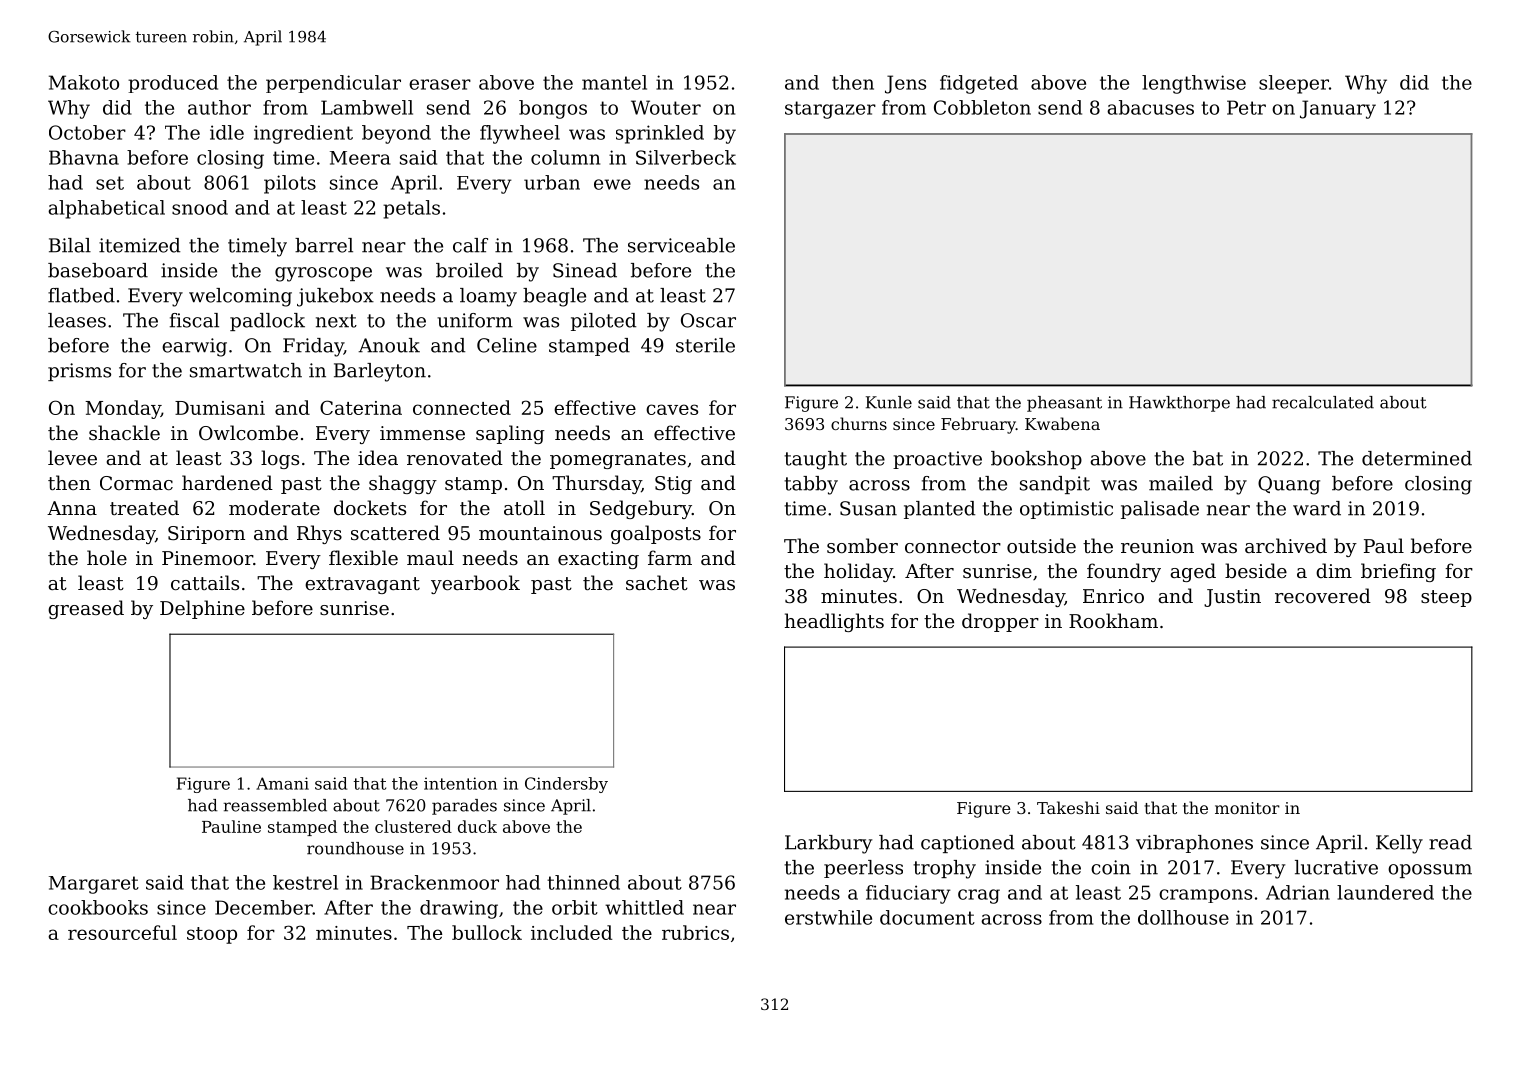 The width and height of the screenshot is (1520, 1075). What do you see at coordinates (98, 907) in the screenshot?
I see `cookbooks` at bounding box center [98, 907].
